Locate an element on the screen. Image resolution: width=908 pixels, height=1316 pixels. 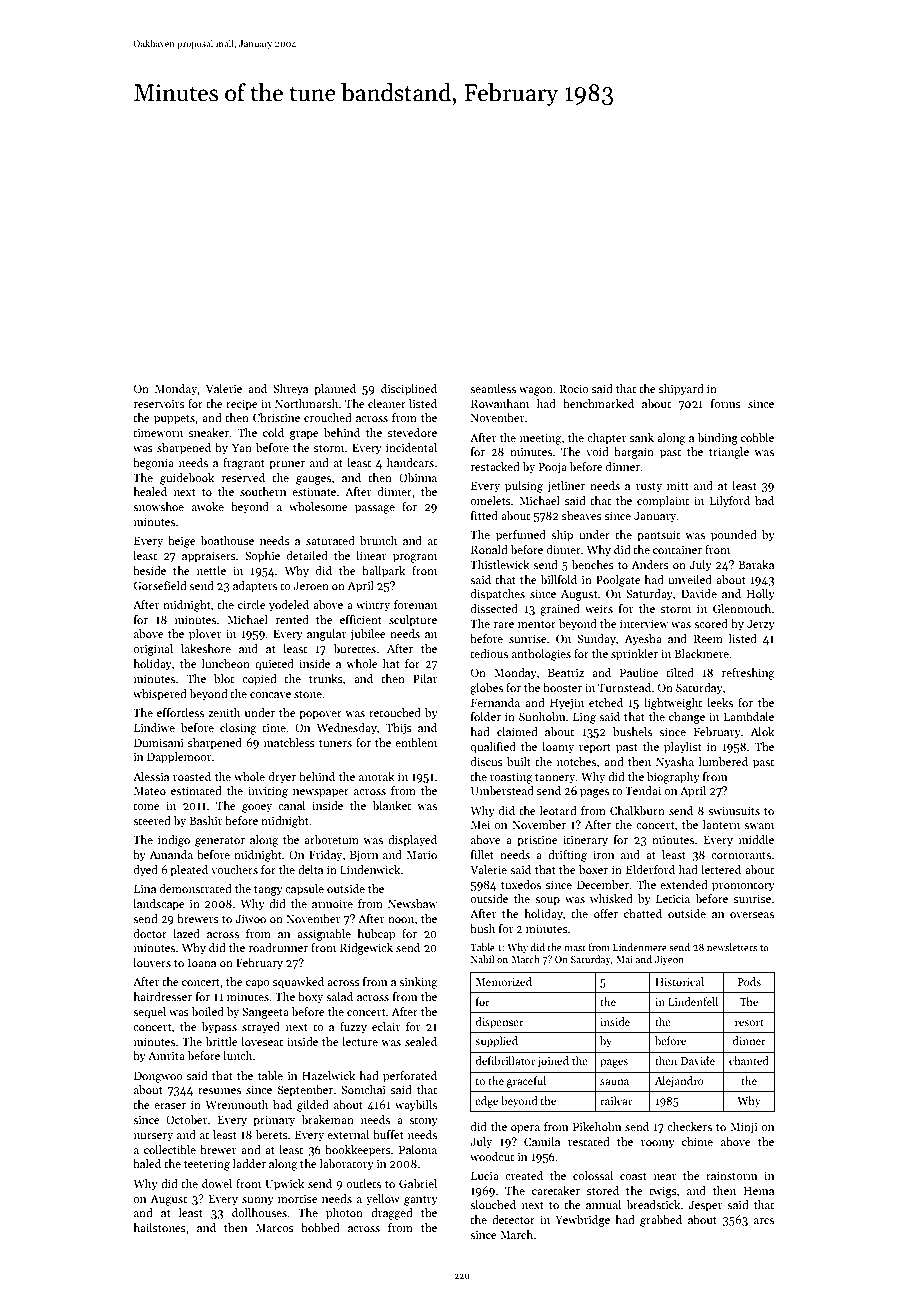
Marcos is located at coordinates (275, 1227).
